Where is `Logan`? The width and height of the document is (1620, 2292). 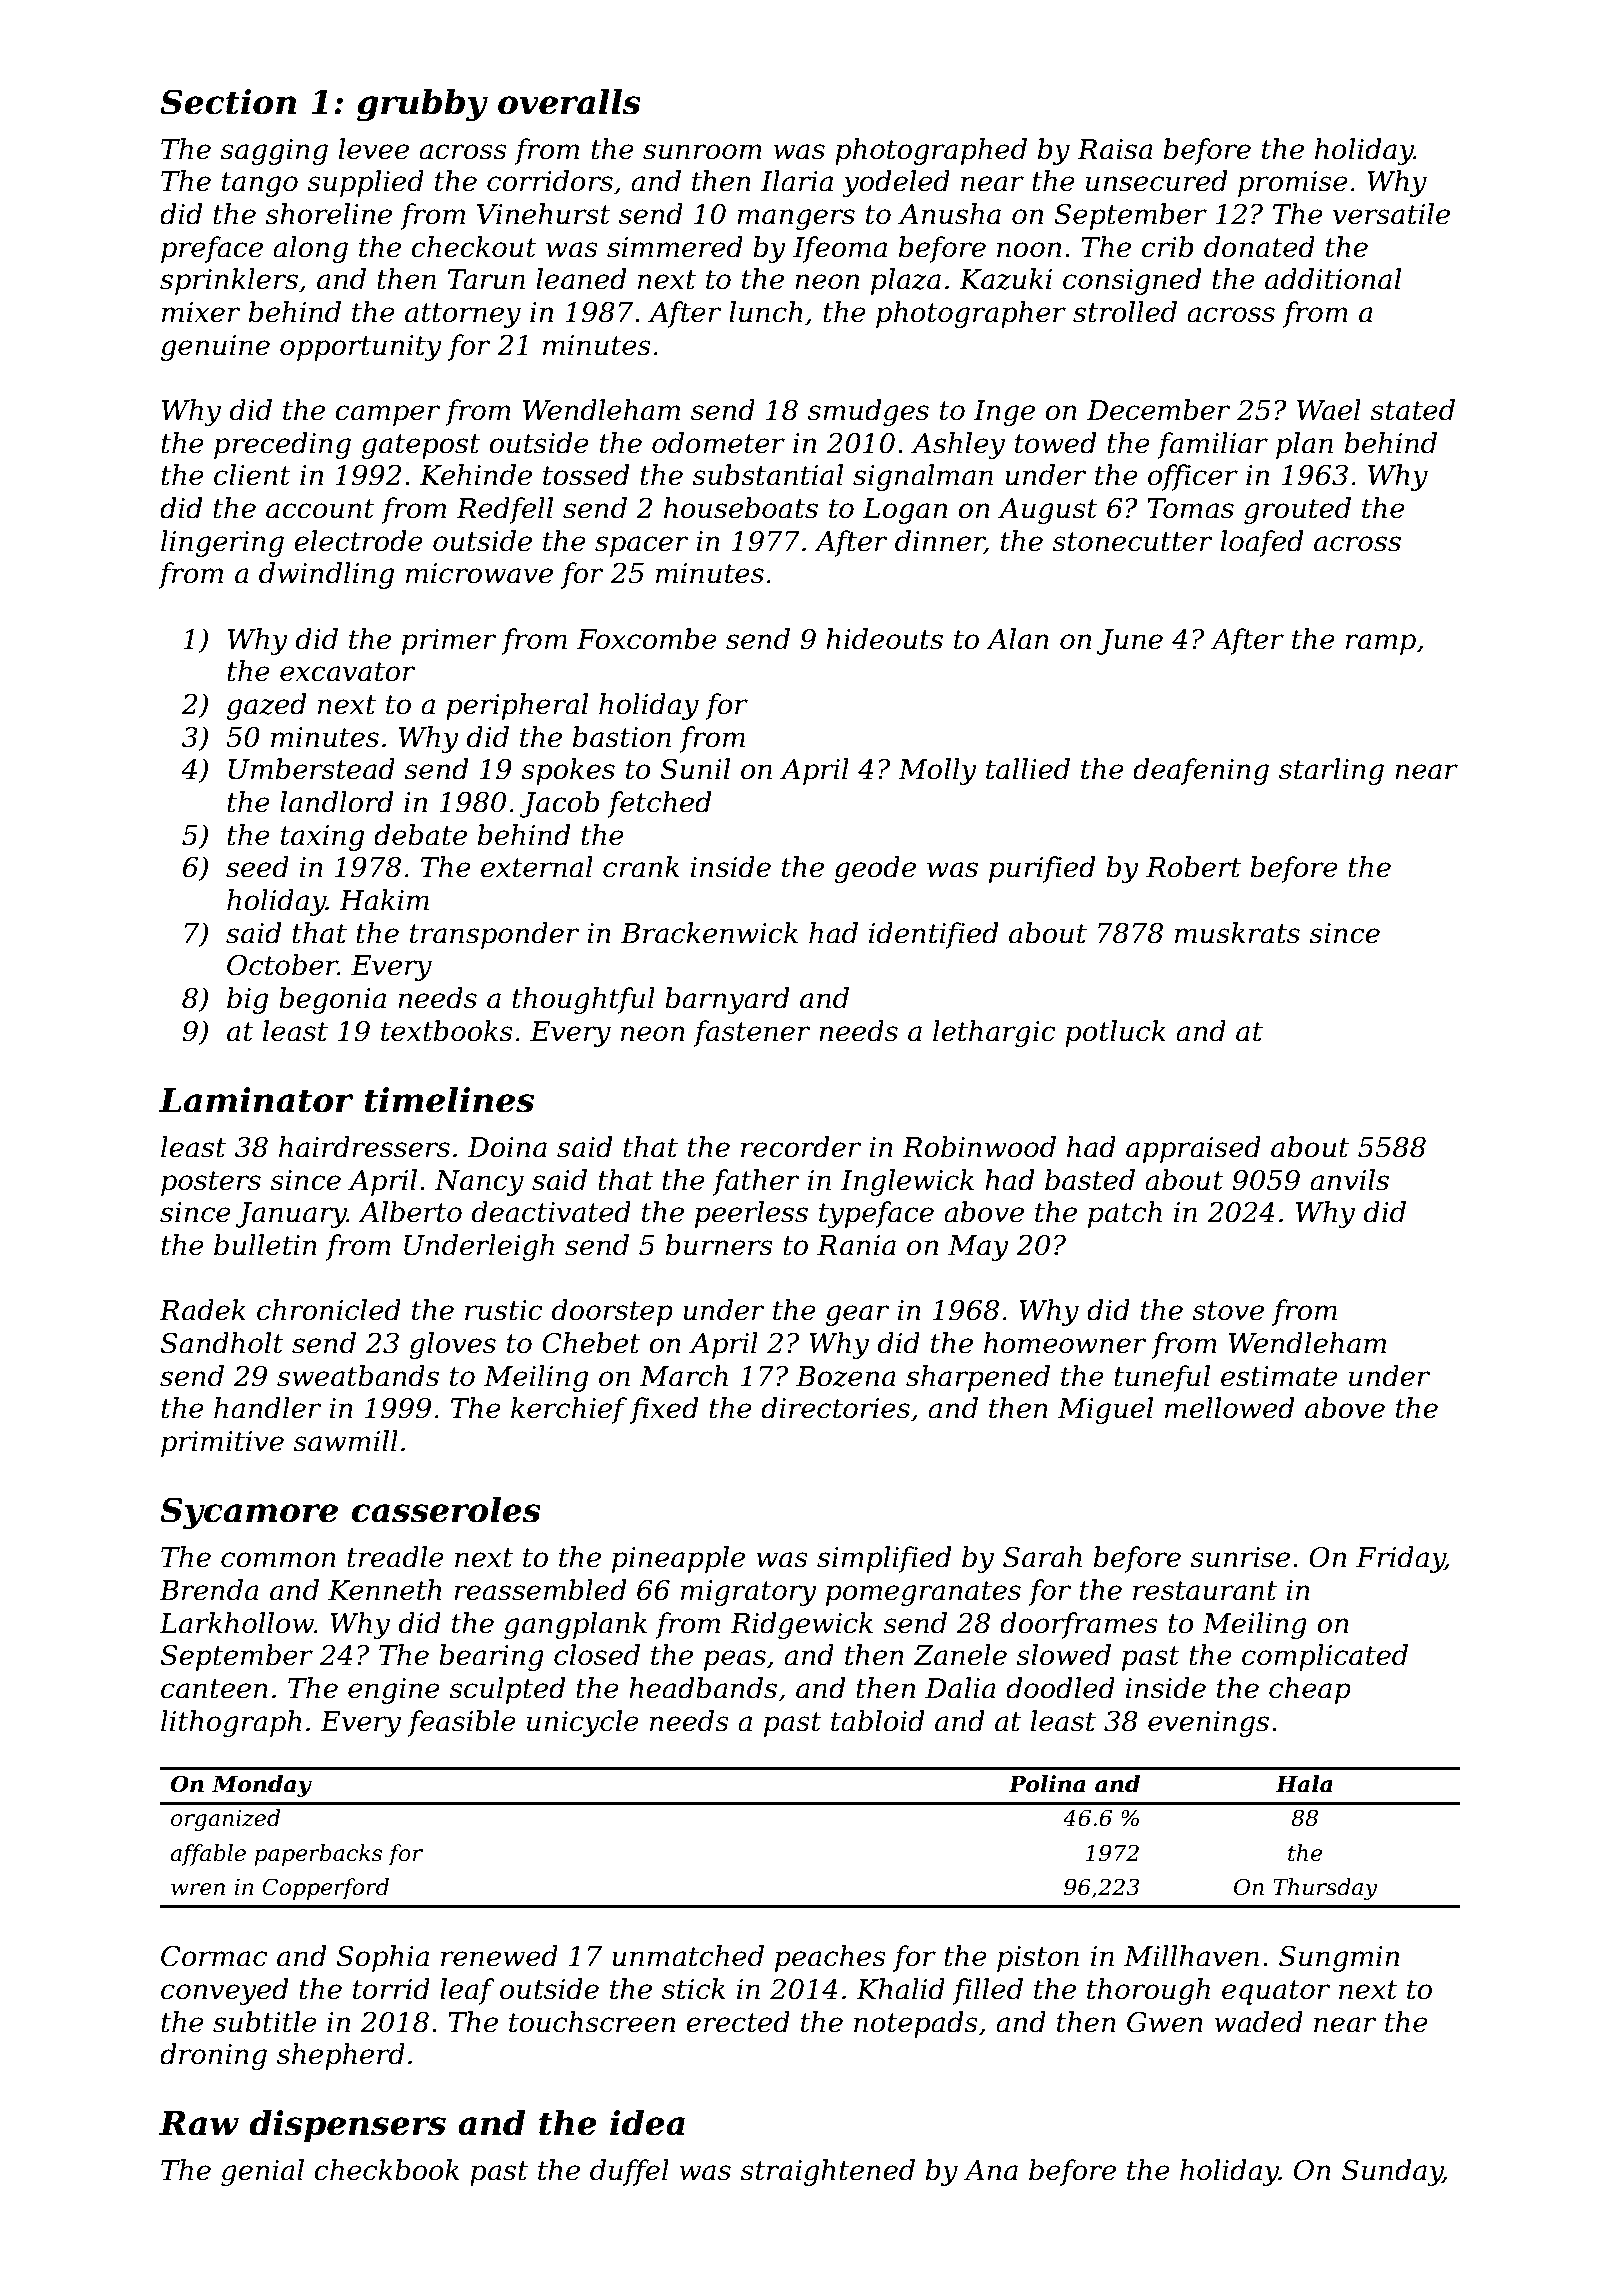
Logan is located at coordinates (905, 511).
